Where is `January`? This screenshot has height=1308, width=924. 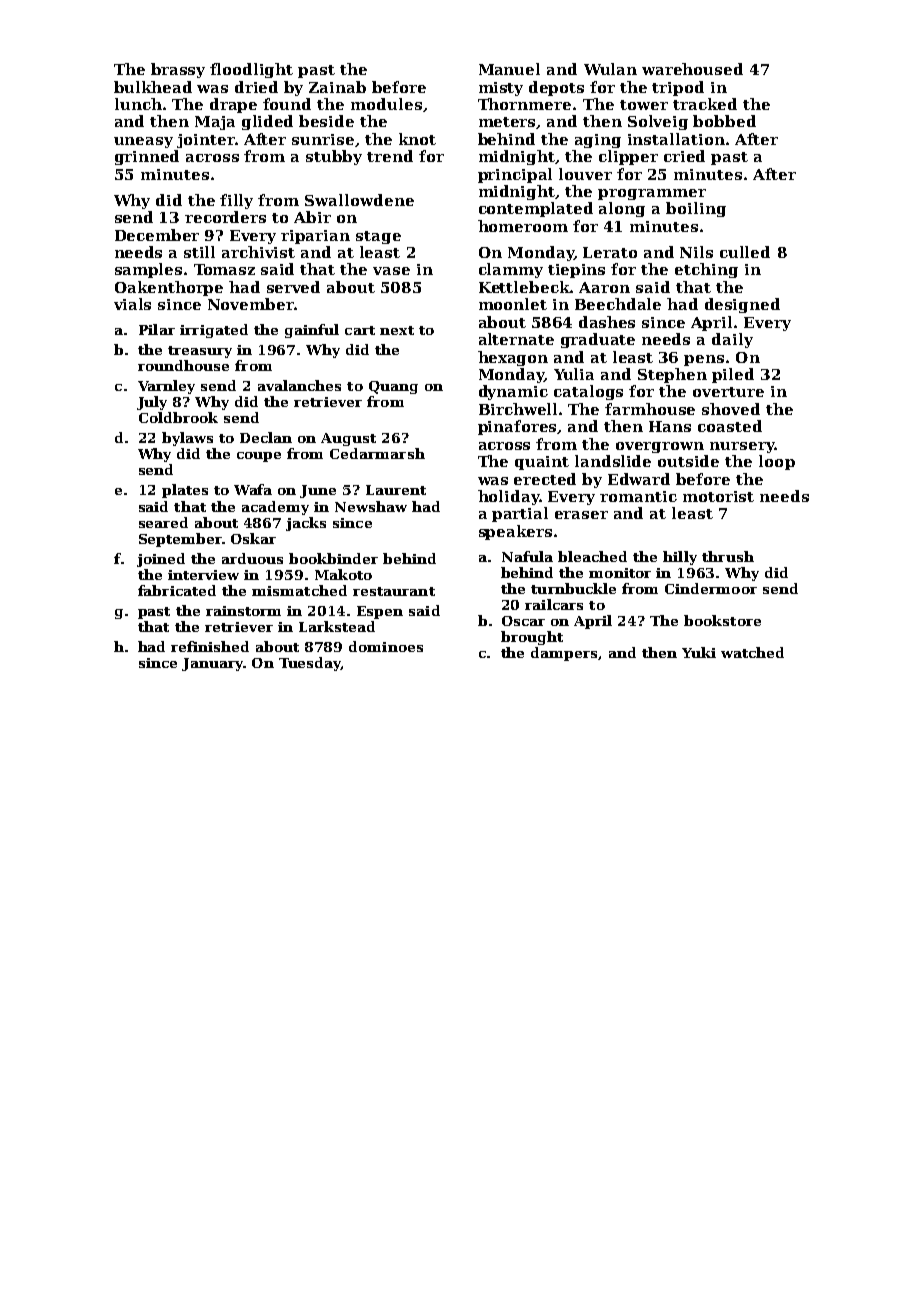
January is located at coordinates (212, 664).
